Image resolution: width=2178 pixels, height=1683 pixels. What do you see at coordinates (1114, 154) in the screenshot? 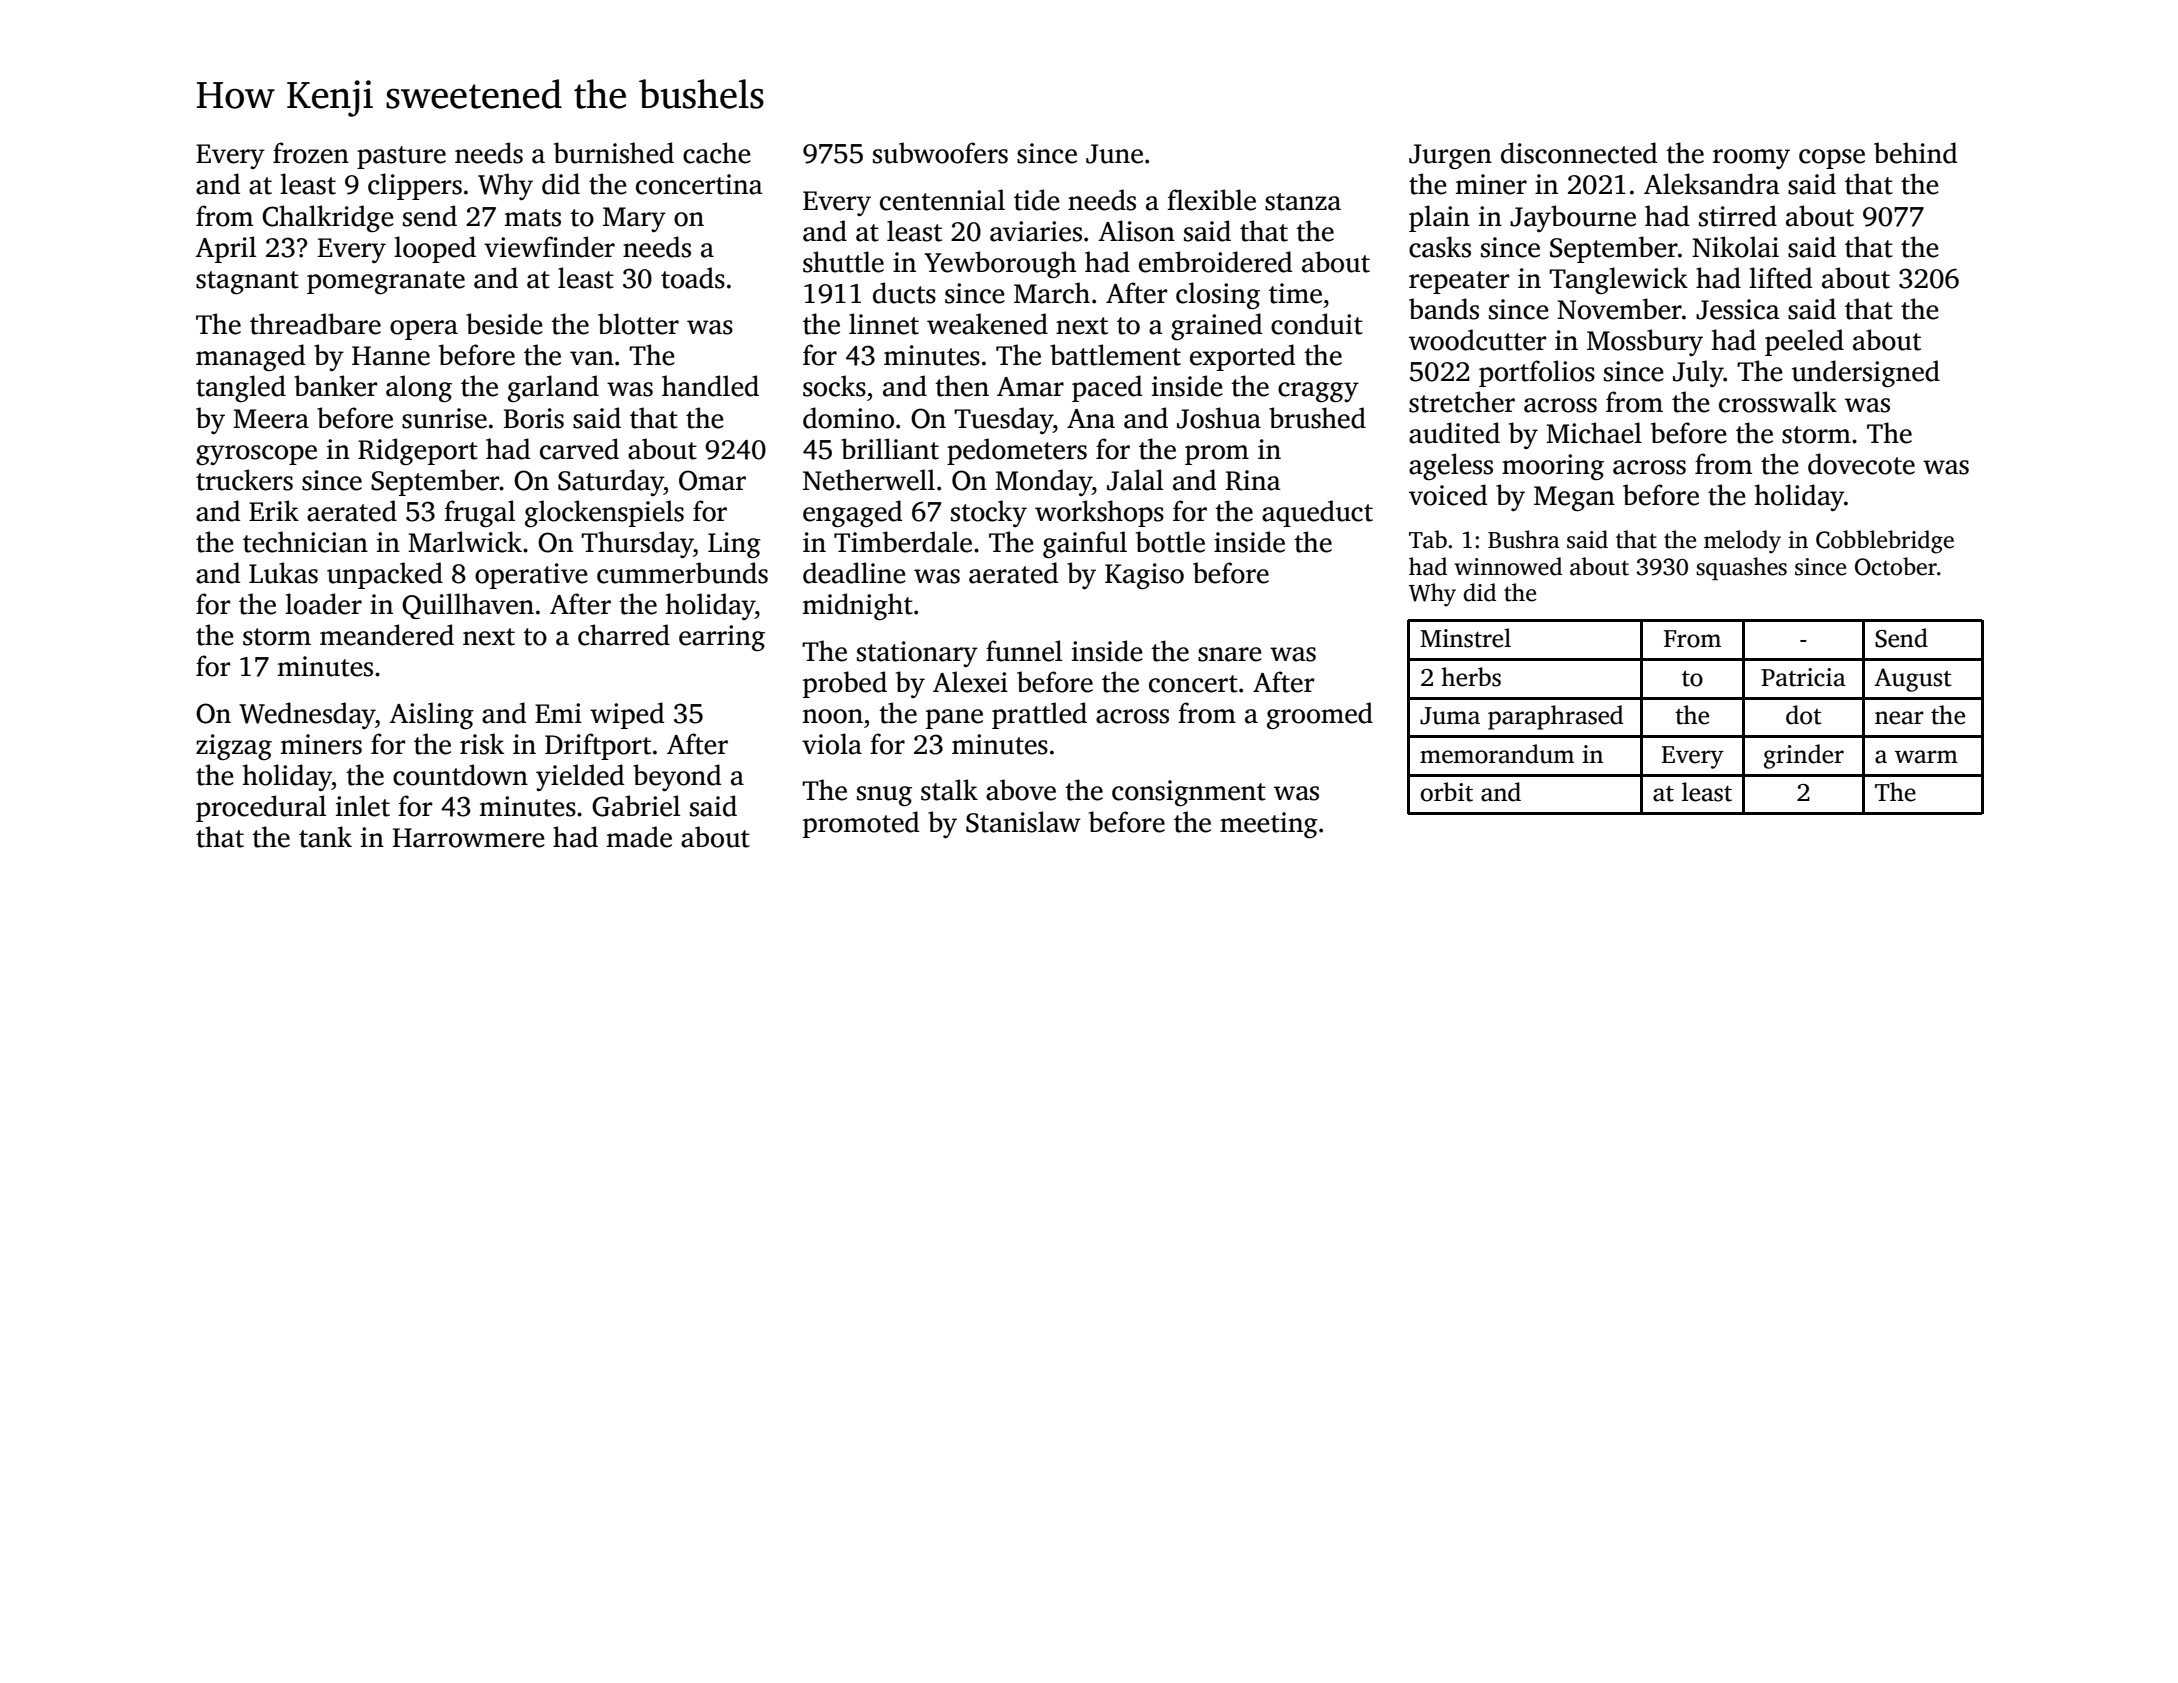
I see `June` at bounding box center [1114, 154].
